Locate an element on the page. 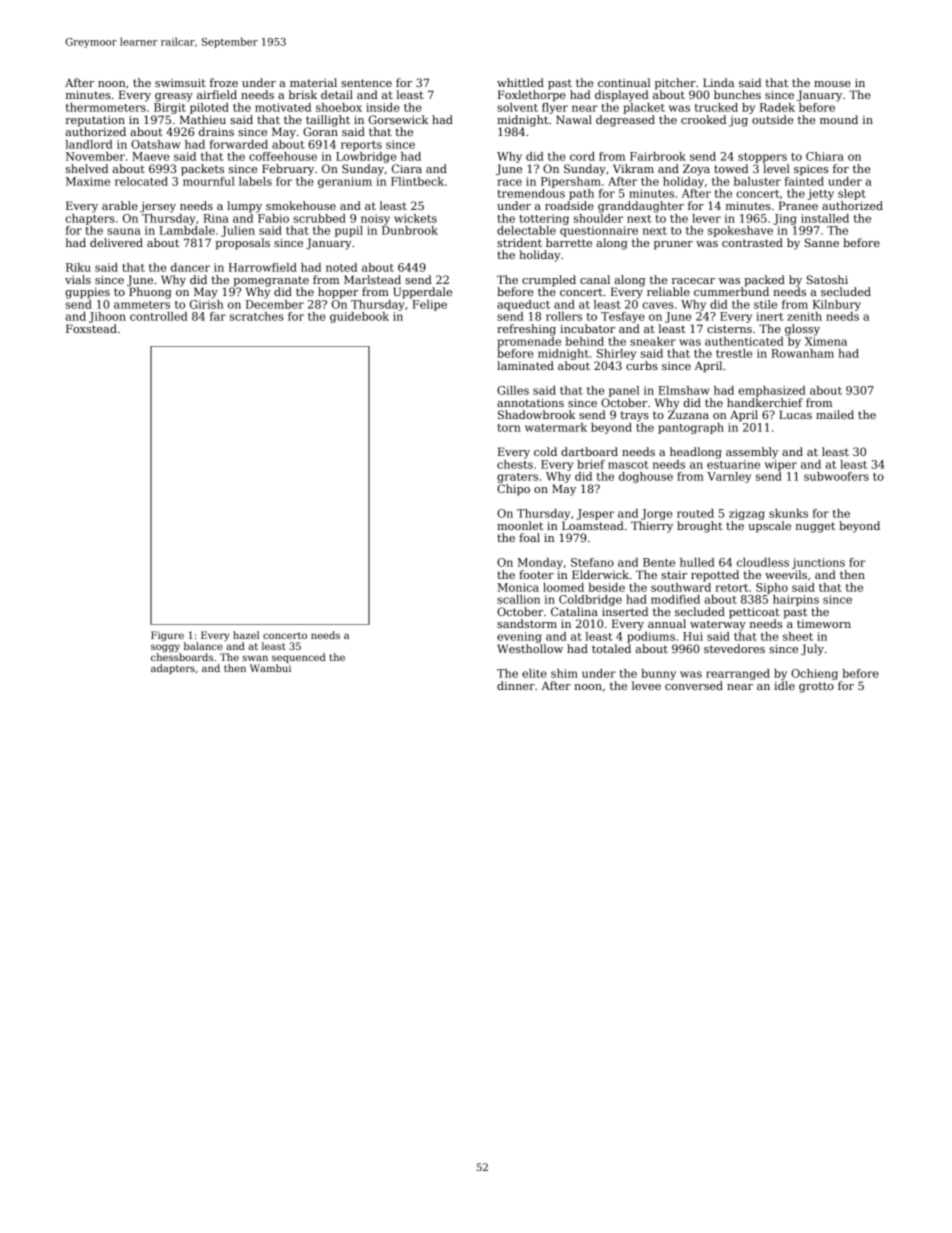 This image has height=1233, width=952. crumpled is located at coordinates (549, 281).
